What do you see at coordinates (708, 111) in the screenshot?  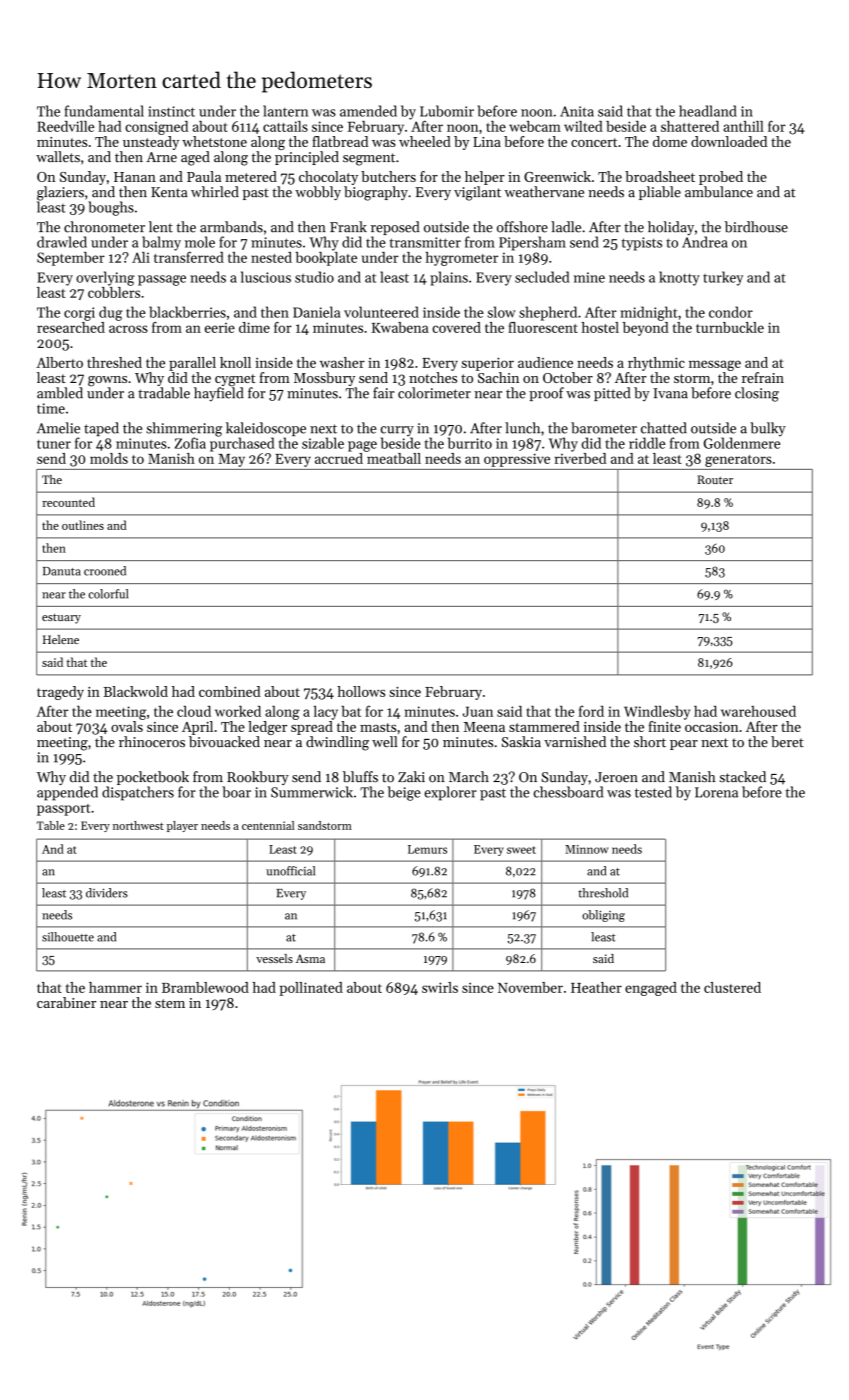 I see `headland` at bounding box center [708, 111].
